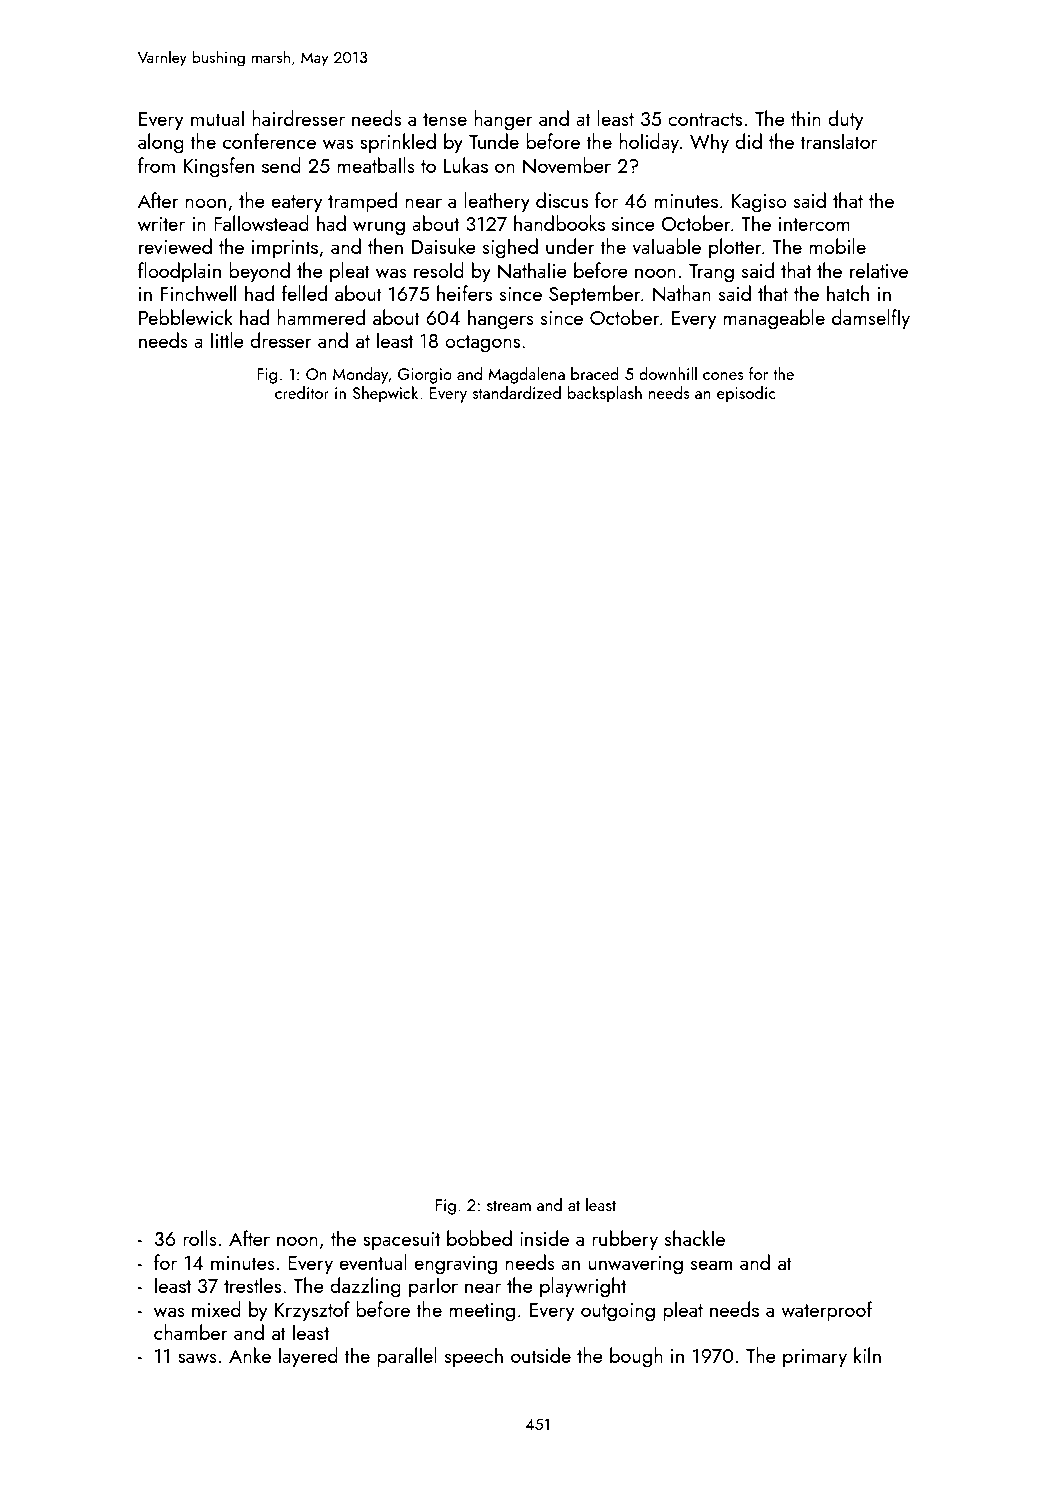  What do you see at coordinates (308, 1357) in the screenshot?
I see `layered` at bounding box center [308, 1357].
